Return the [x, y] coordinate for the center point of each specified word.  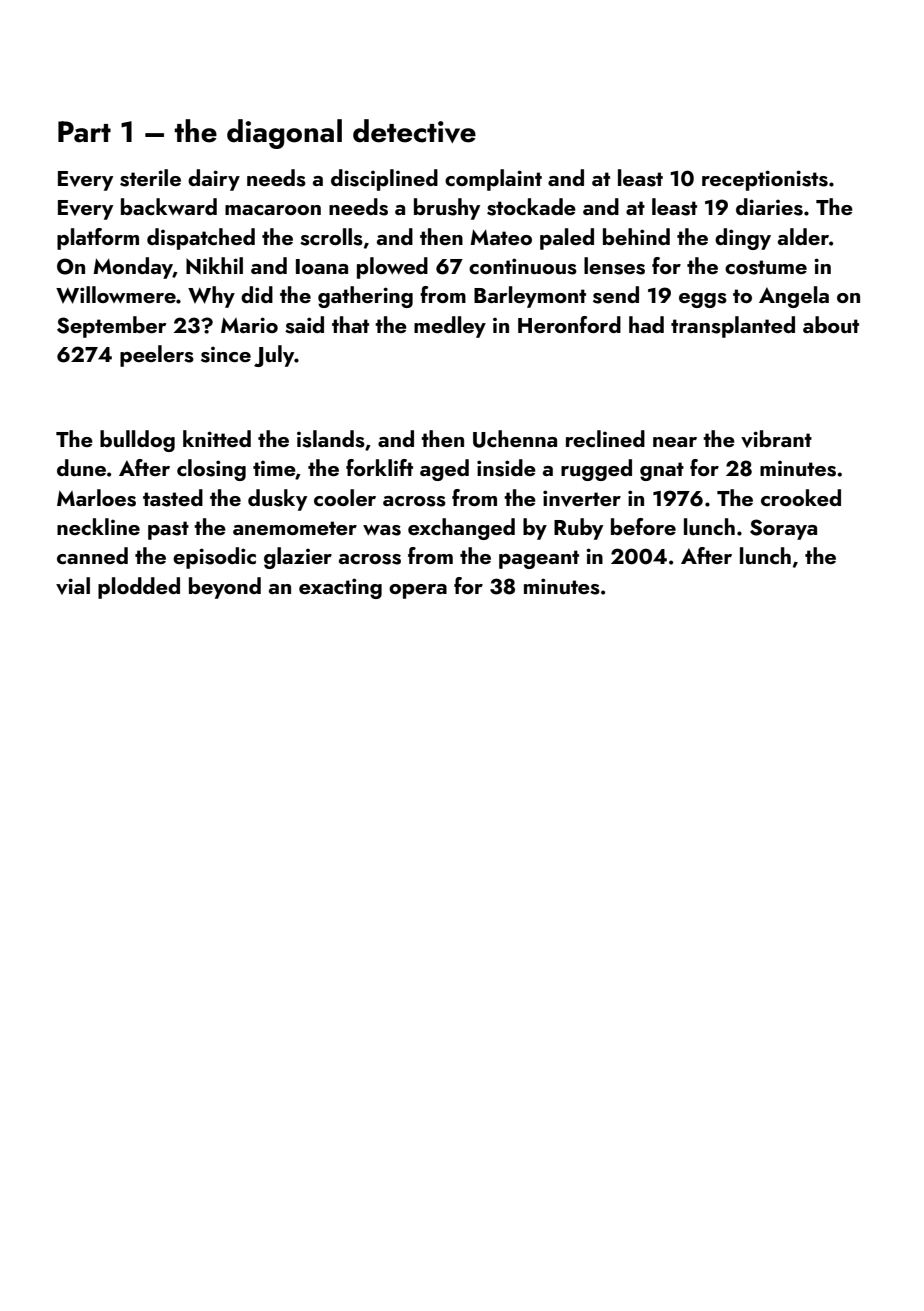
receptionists [765, 180]
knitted [217, 438]
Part [84, 132]
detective [414, 131]
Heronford [569, 324]
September [111, 327]
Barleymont [530, 297]
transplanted [733, 327]
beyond [225, 588]
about [831, 324]
